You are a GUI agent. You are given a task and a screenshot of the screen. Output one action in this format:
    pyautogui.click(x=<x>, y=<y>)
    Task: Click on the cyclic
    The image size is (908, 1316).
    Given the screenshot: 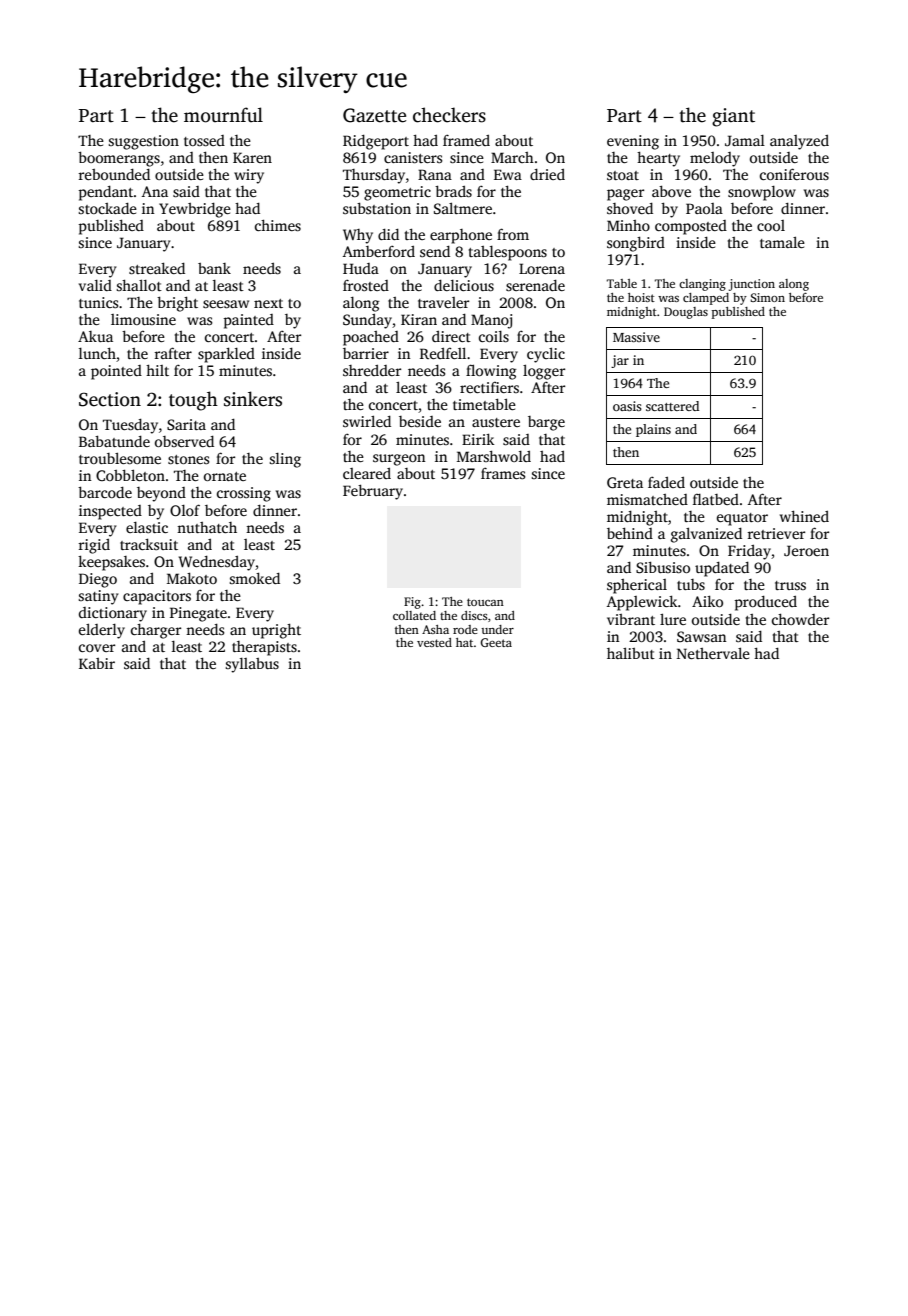 What is the action you would take?
    pyautogui.click(x=546, y=355)
